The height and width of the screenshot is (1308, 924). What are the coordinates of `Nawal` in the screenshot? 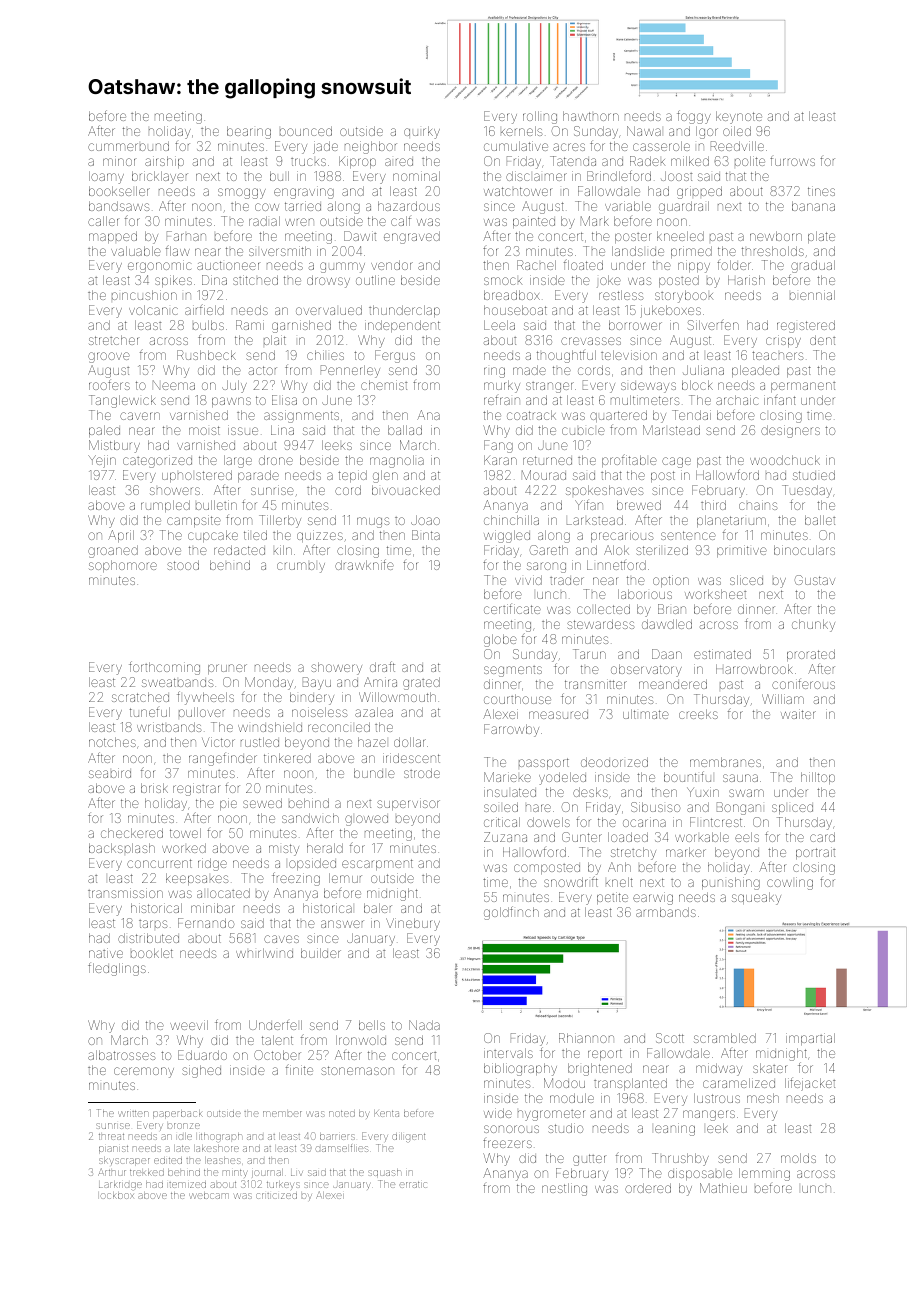 It's located at (644, 131).
